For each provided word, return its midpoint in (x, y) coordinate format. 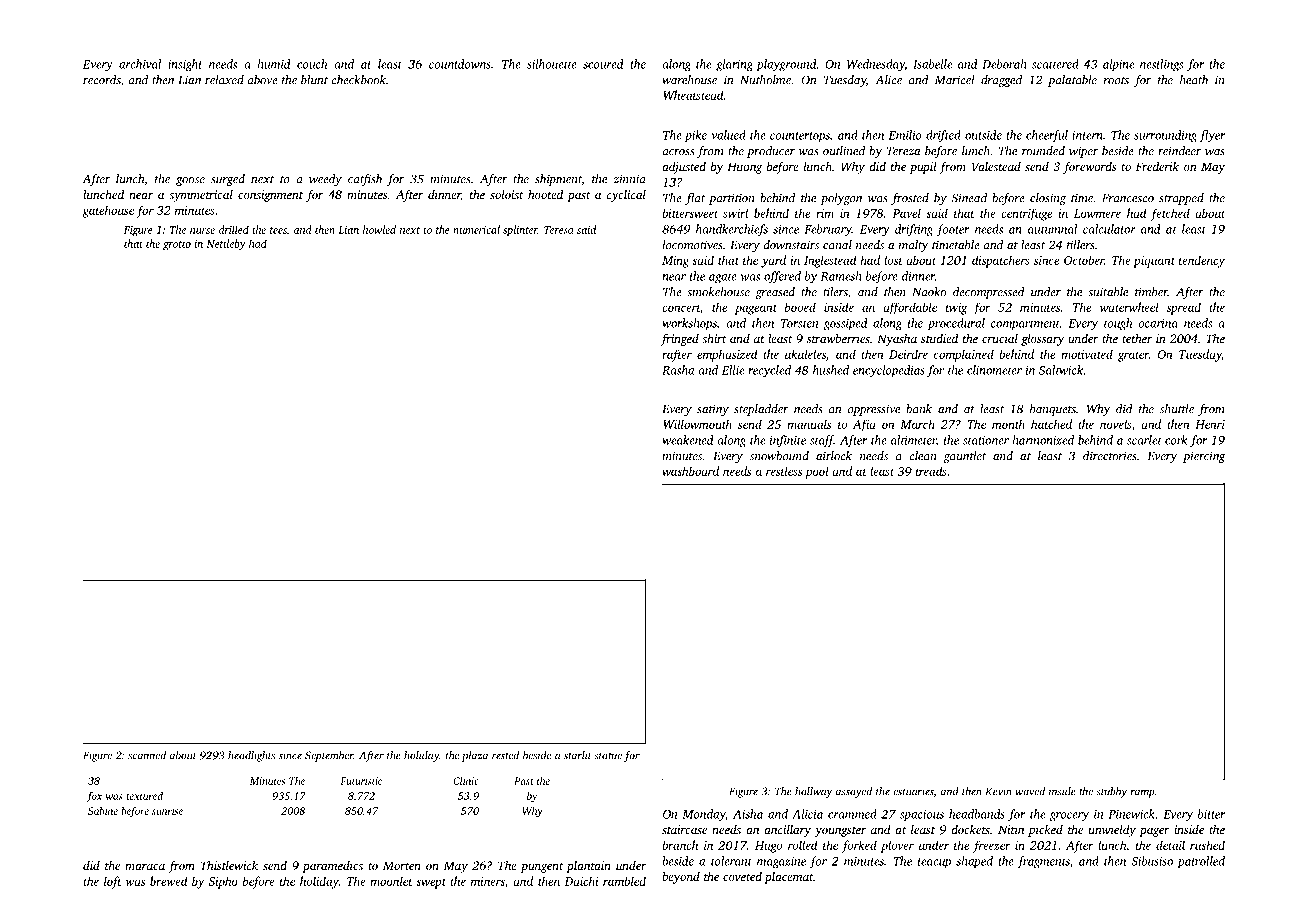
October (1084, 260)
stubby (1111, 792)
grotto (177, 246)
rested (505, 755)
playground (787, 65)
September (329, 756)
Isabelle (932, 64)
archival (140, 64)
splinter (520, 230)
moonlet (391, 881)
